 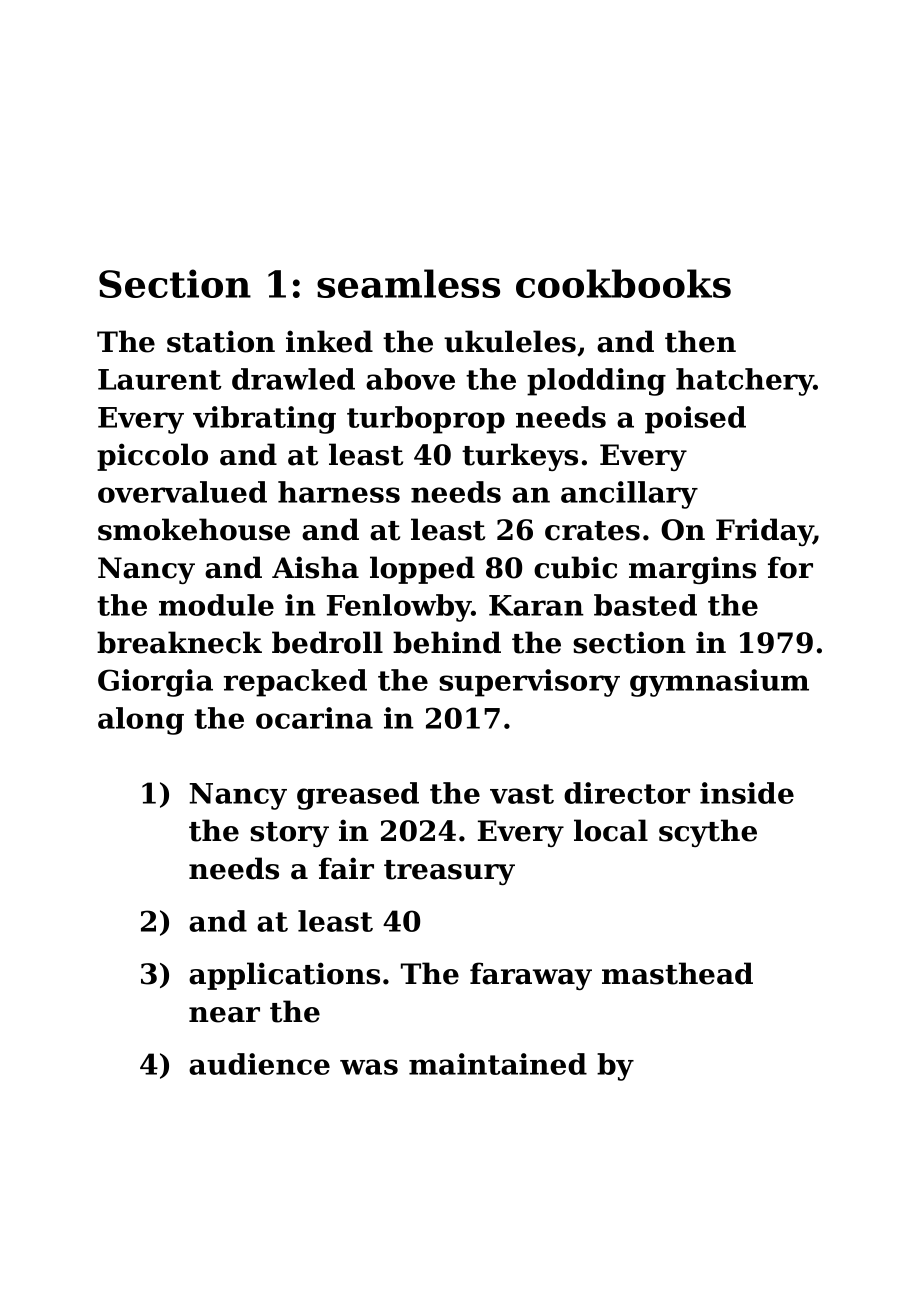 What do you see at coordinates (747, 793) in the screenshot?
I see `inside` at bounding box center [747, 793].
